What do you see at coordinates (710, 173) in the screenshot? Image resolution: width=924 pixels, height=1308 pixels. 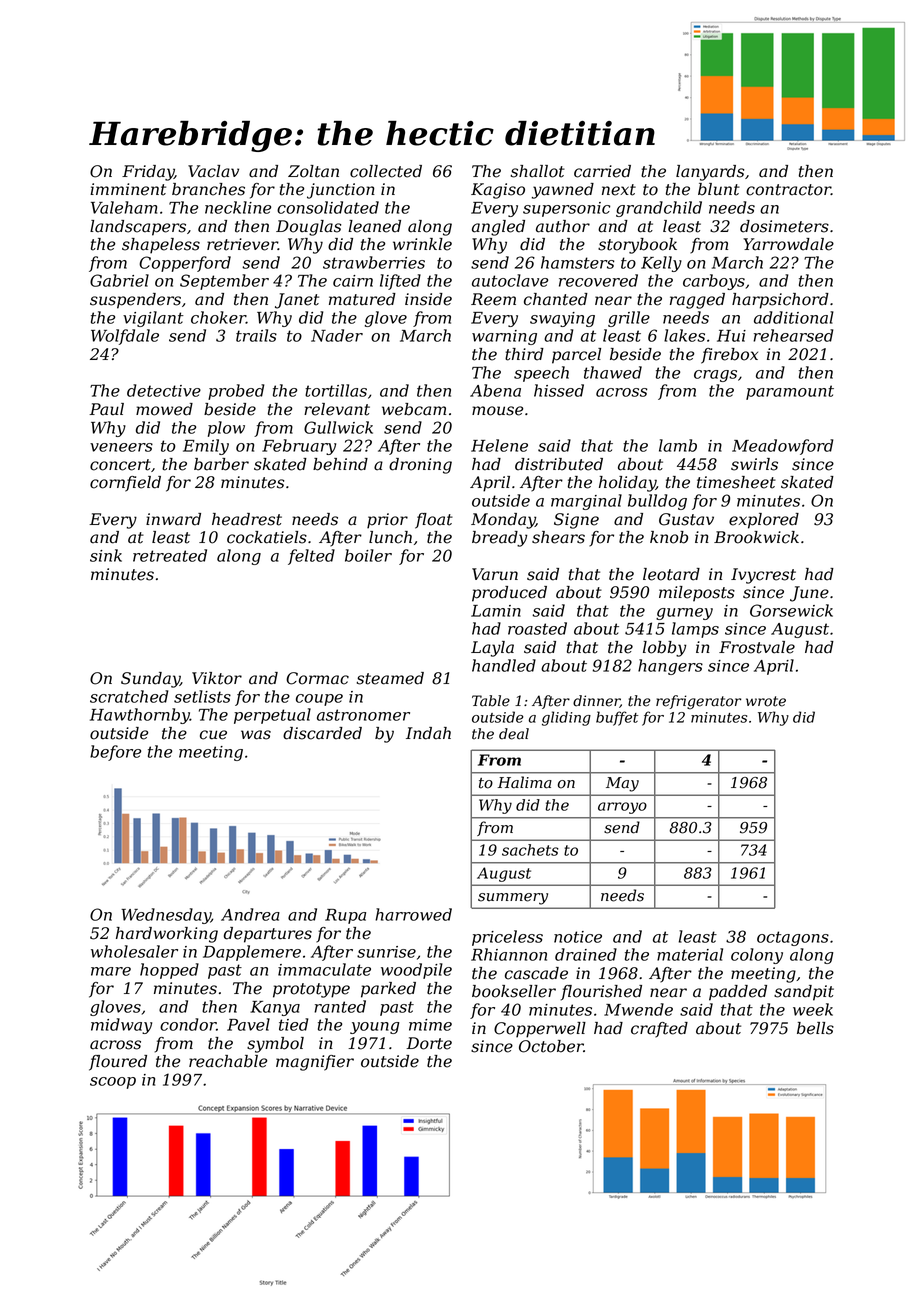 I see `lanyards` at bounding box center [710, 173].
